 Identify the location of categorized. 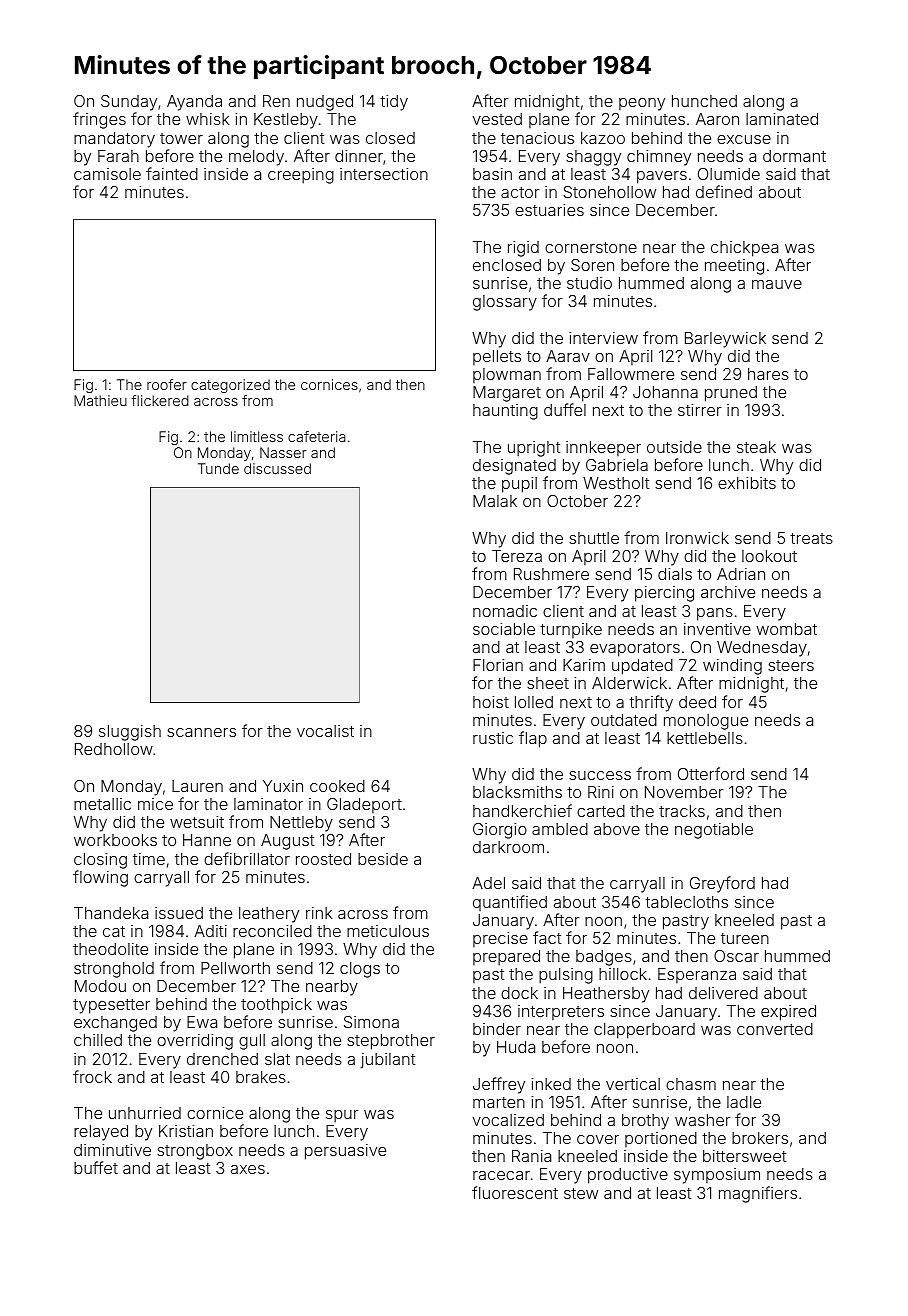
(230, 386).
